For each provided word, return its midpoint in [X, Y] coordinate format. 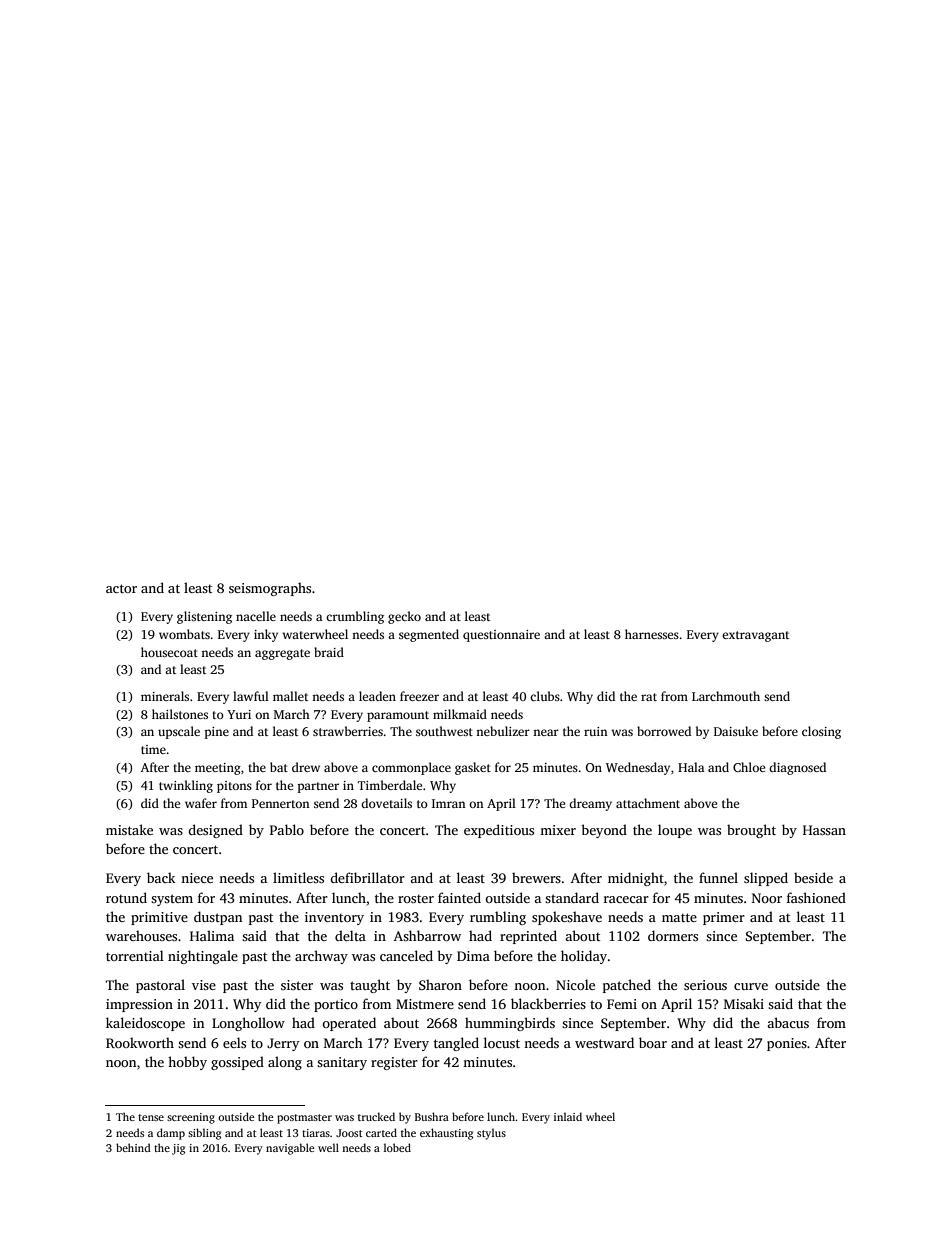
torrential [135, 955]
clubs [545, 696]
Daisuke [736, 731]
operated [349, 1024]
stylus [491, 1134]
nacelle [256, 616]
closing [821, 732]
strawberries [348, 731]
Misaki [744, 1003]
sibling [204, 1134]
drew [306, 767]
